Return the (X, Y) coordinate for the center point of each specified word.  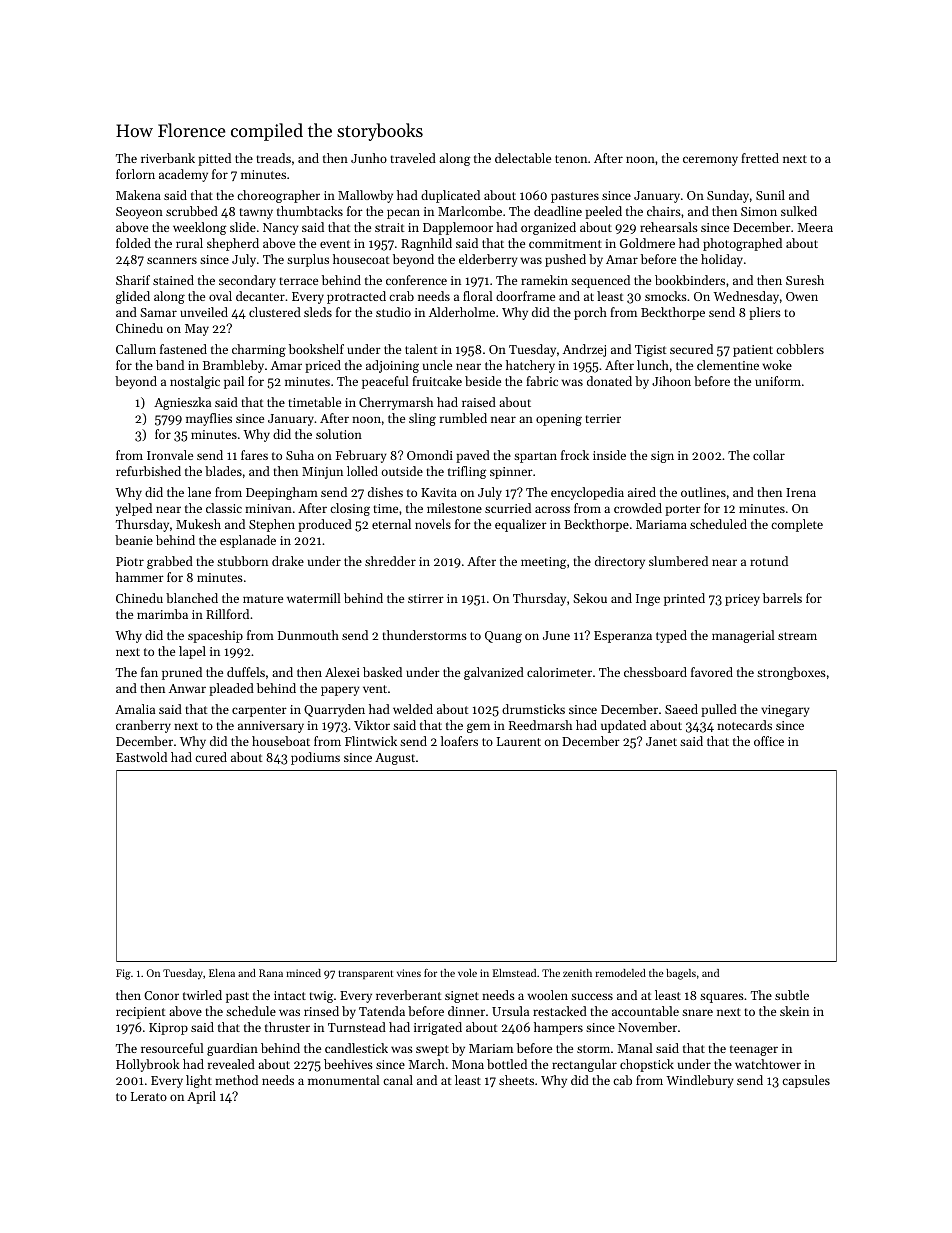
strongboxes (791, 673)
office (769, 741)
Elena (222, 973)
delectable (523, 158)
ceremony (710, 161)
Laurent (519, 741)
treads (274, 158)
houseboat (281, 741)
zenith (577, 973)
